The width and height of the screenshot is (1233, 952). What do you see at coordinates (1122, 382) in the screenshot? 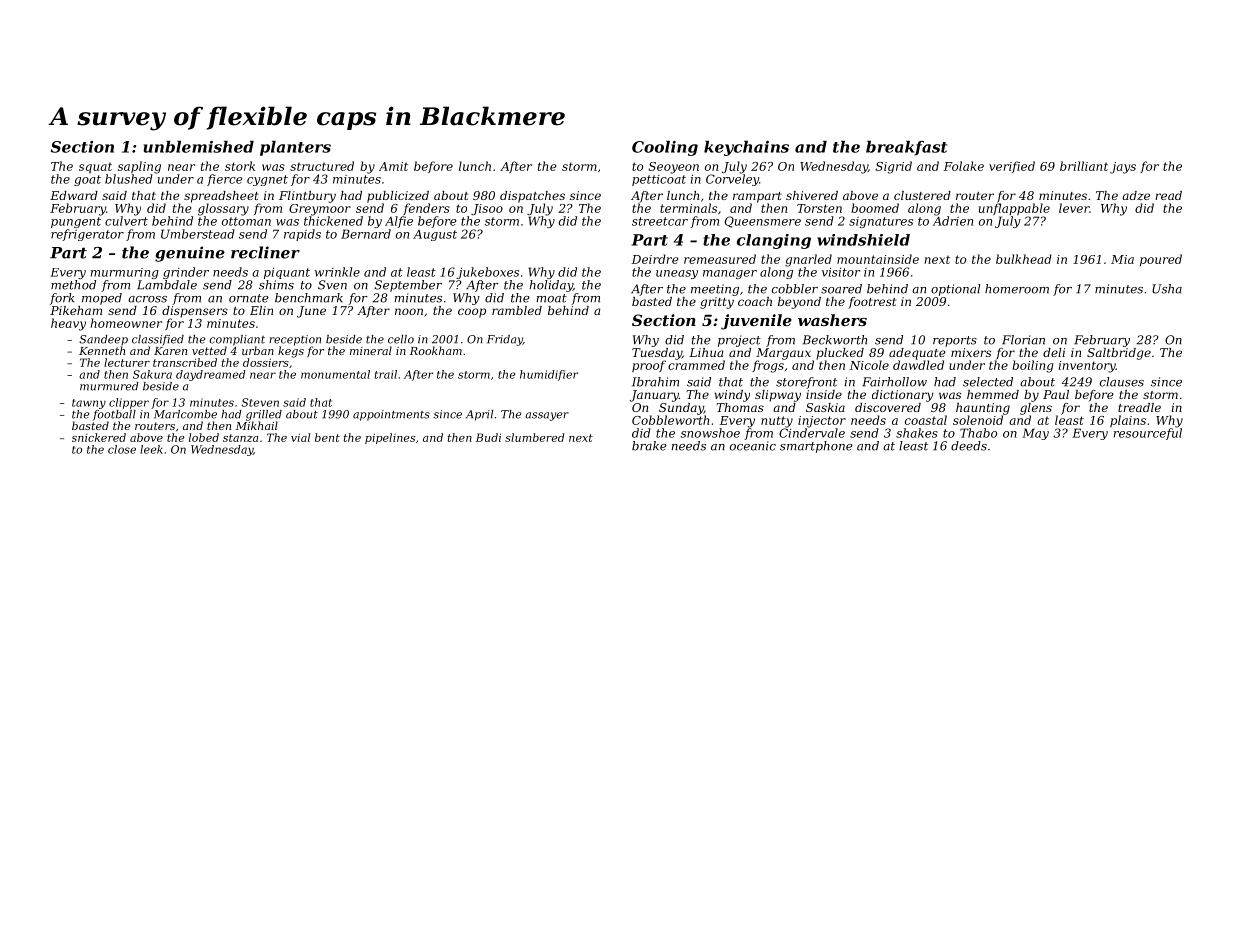
I see `clauses` at bounding box center [1122, 382].
